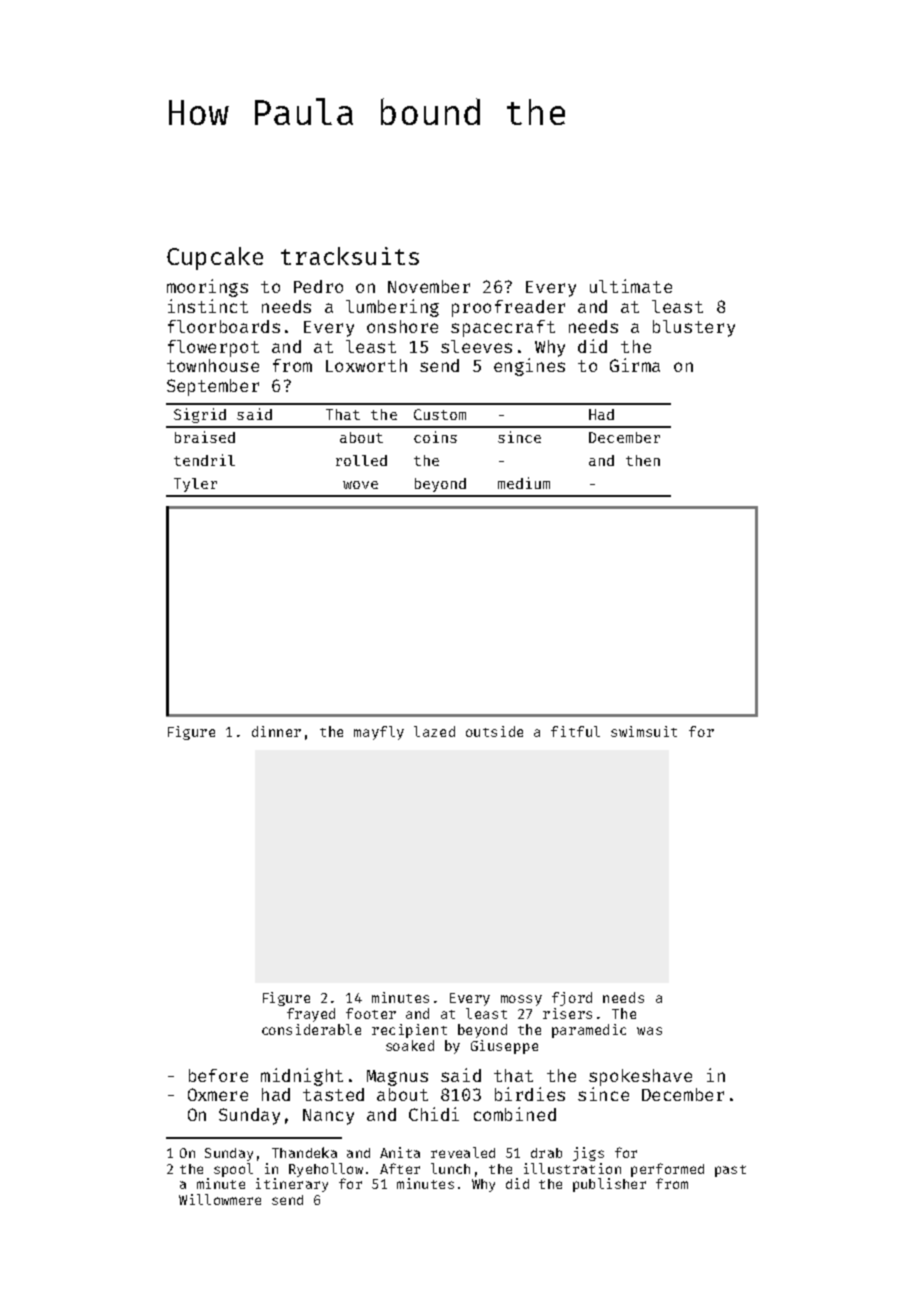  What do you see at coordinates (292, 1185) in the document?
I see `itinerary` at bounding box center [292, 1185].
